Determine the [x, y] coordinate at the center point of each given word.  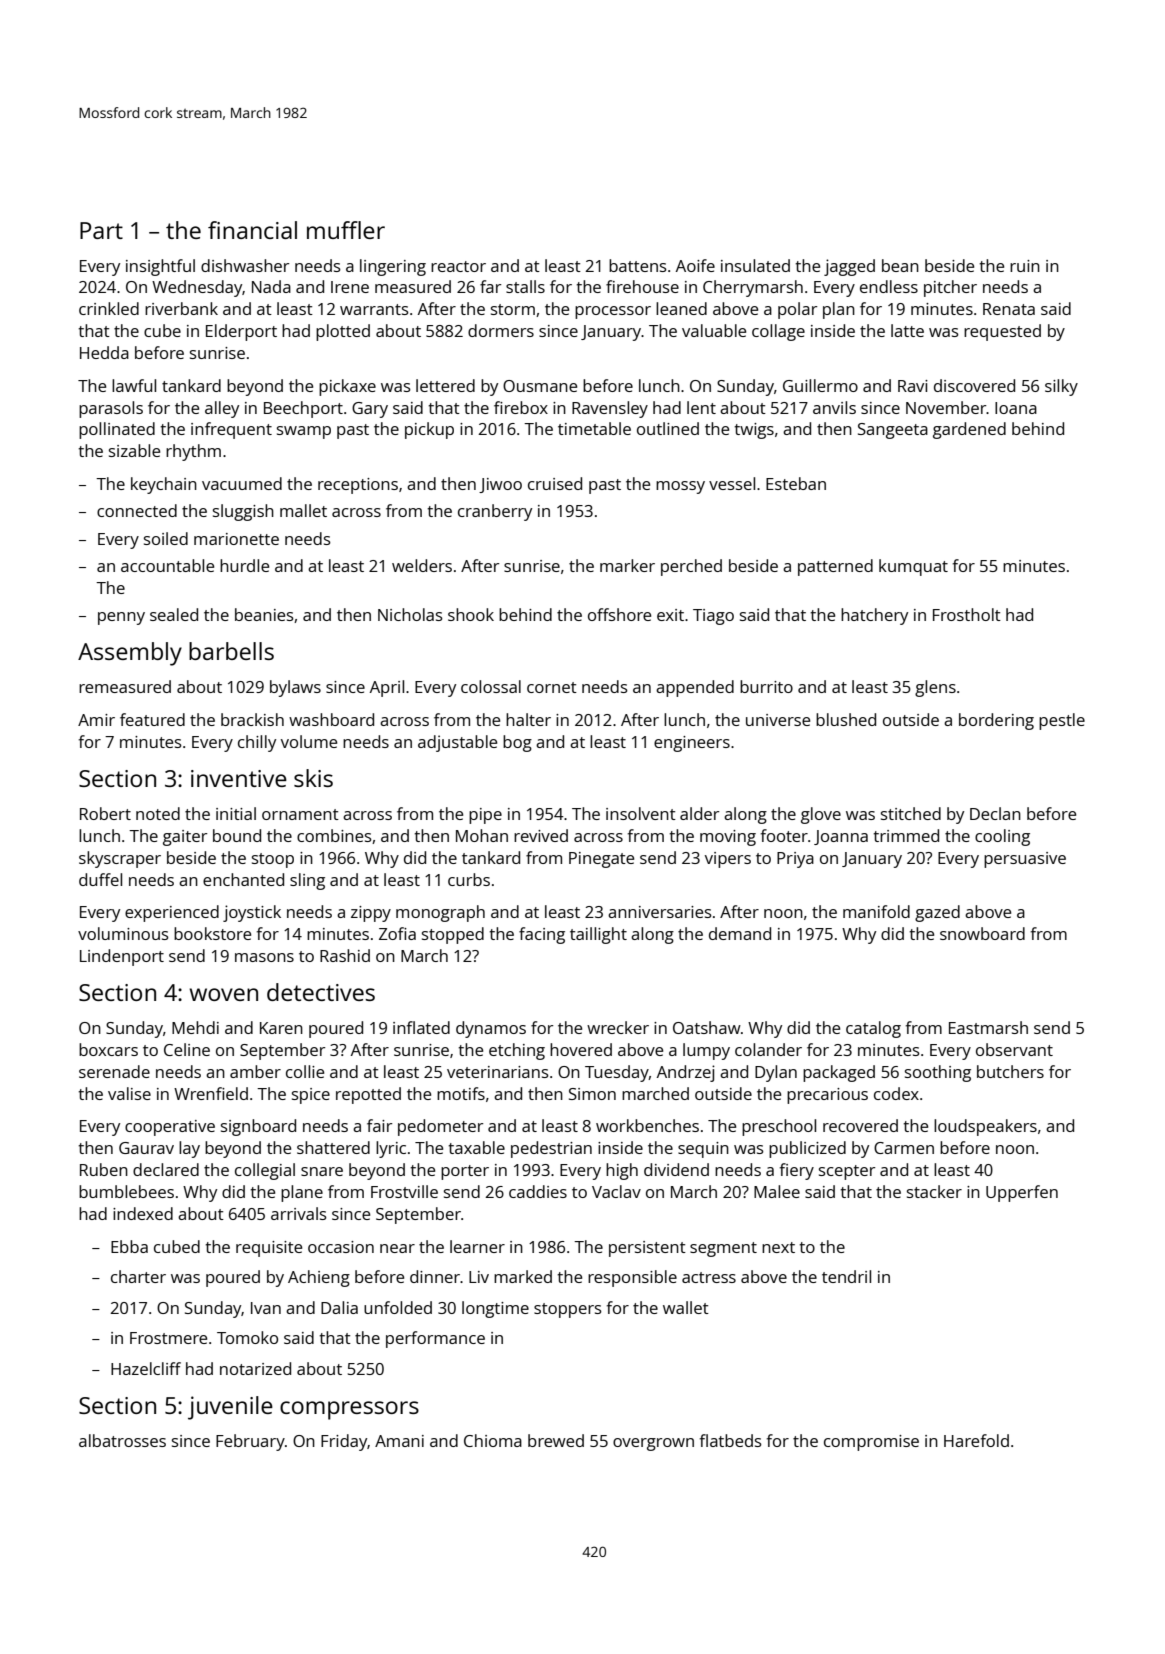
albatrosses [122, 1440]
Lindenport [122, 957]
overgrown [653, 1444]
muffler [346, 230]
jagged [849, 267]
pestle [1062, 721]
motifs [461, 1093]
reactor [458, 266]
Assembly [130, 654]
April [387, 688]
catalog [873, 1029]
